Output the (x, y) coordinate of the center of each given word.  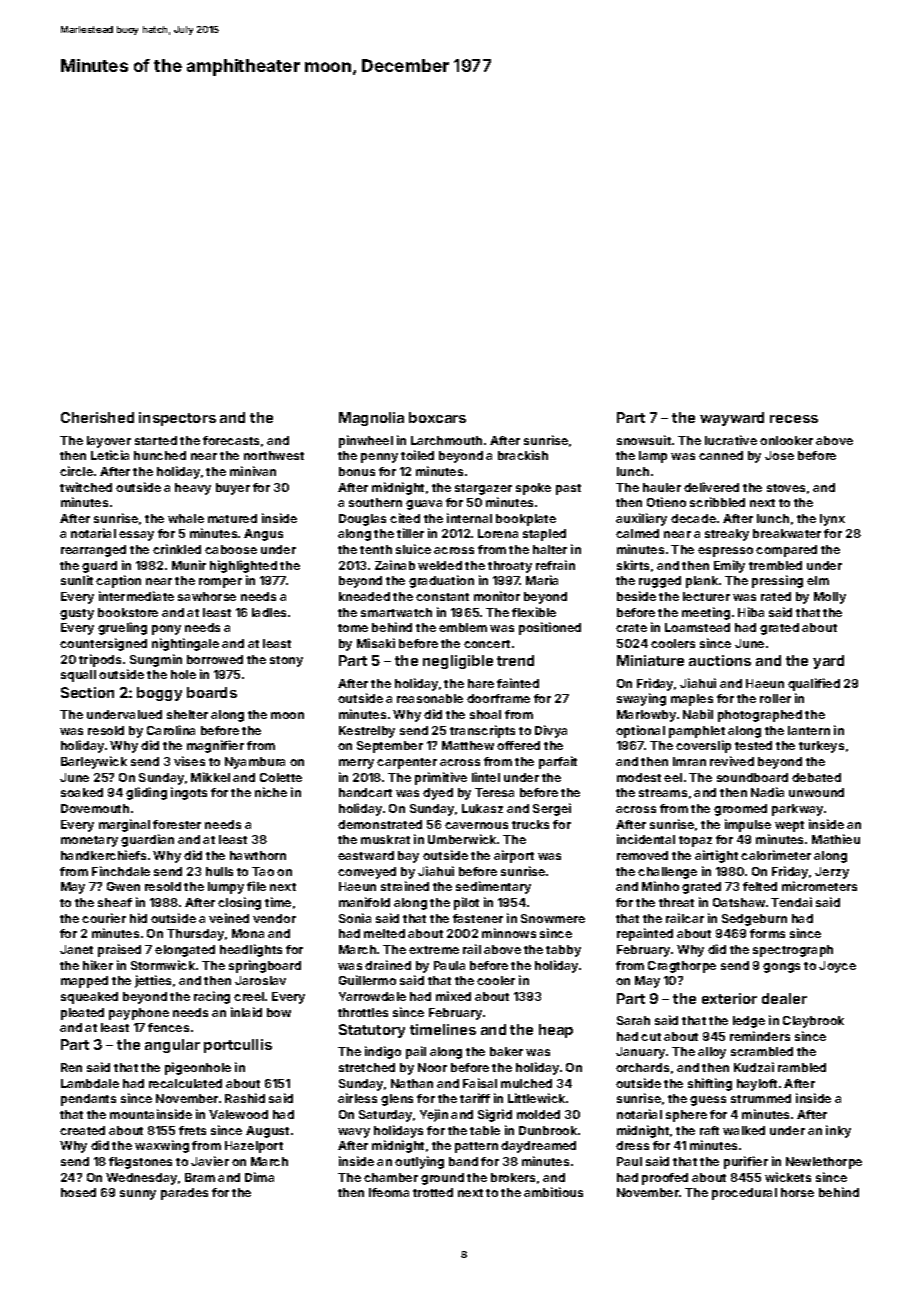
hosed (78, 1192)
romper (220, 583)
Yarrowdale (372, 996)
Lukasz (482, 808)
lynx (832, 520)
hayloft (757, 1085)
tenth (376, 549)
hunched (160, 455)
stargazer (483, 489)
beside (636, 596)
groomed (740, 810)
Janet (76, 949)
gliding (146, 793)
